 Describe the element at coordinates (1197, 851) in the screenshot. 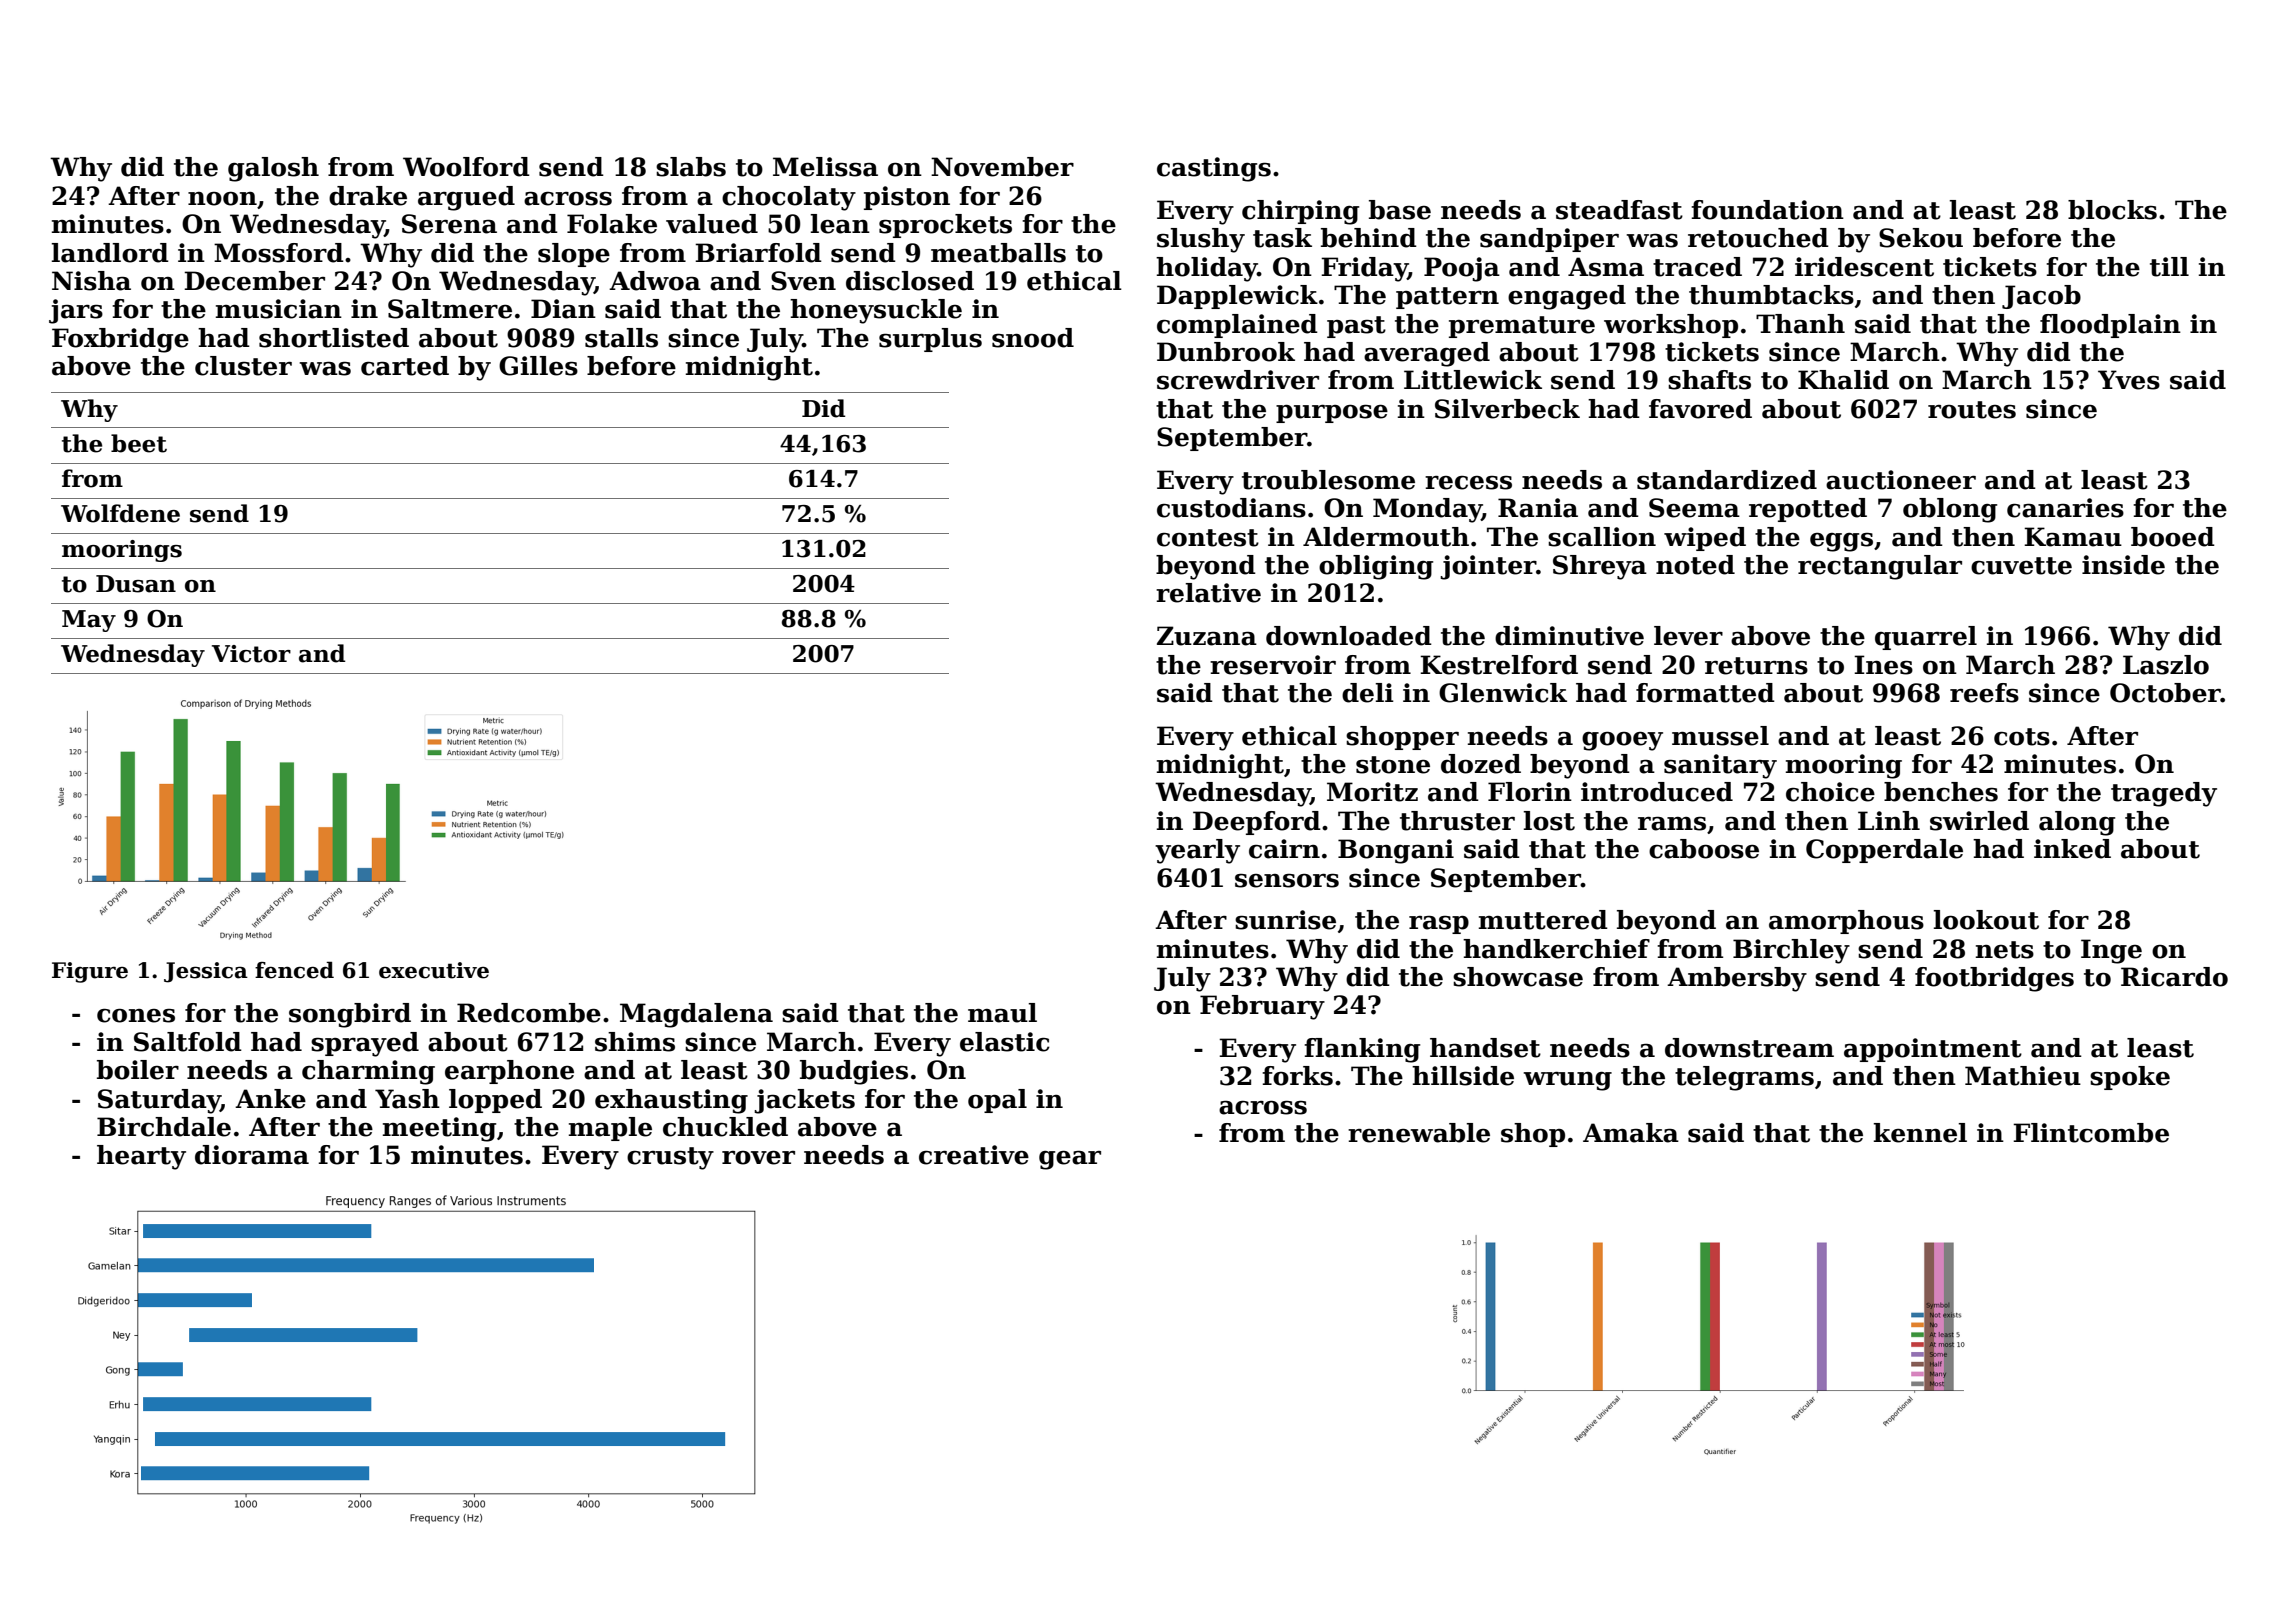

I see `yearly` at that location.
